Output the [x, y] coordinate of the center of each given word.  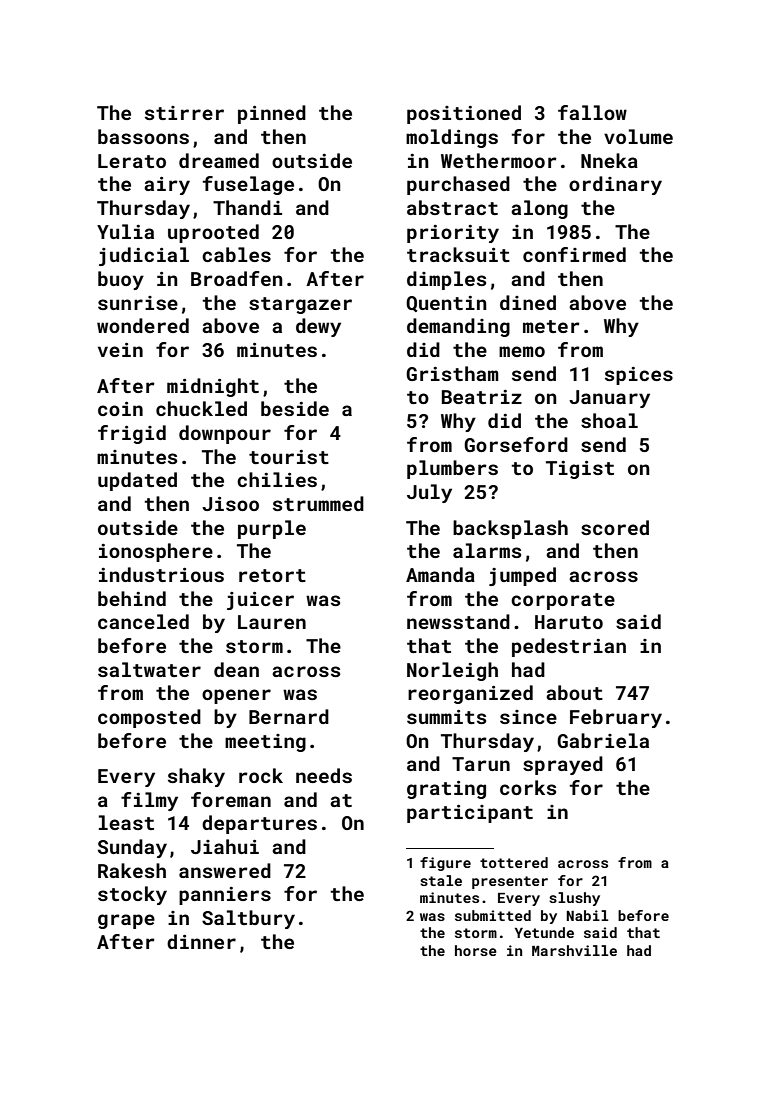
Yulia [125, 231]
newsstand [458, 621]
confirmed [574, 254]
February [616, 718]
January [609, 399]
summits [446, 717]
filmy [149, 801]
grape [126, 921]
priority [453, 234]
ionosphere [156, 552]
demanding [458, 327]
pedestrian [569, 647]
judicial [144, 256]
